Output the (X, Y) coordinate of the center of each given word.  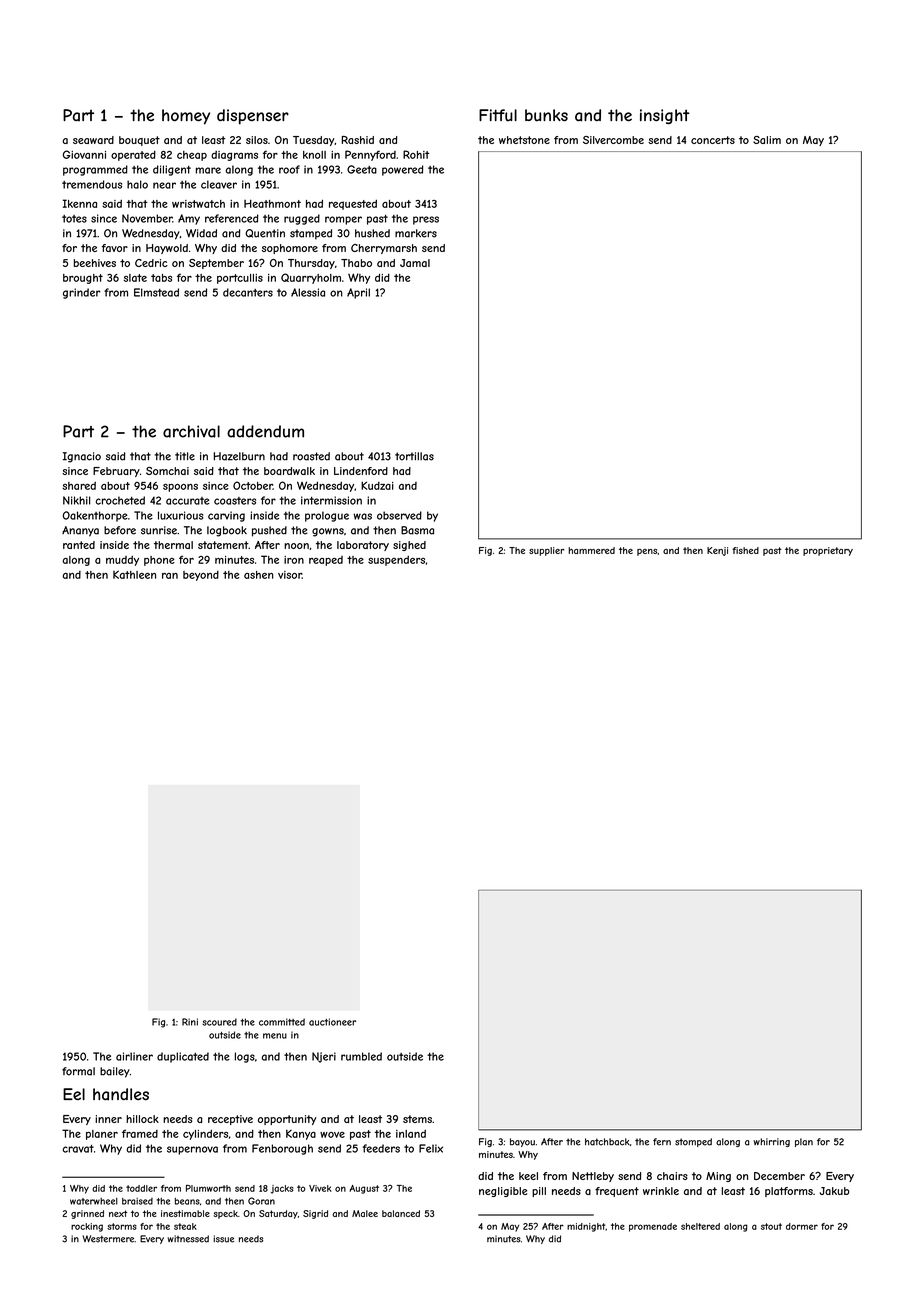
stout (771, 1226)
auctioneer (332, 1022)
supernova (192, 1150)
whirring (771, 1142)
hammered (591, 550)
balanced (401, 1213)
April (358, 293)
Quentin (265, 233)
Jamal (415, 263)
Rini (190, 1022)
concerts (713, 140)
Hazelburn (239, 456)
